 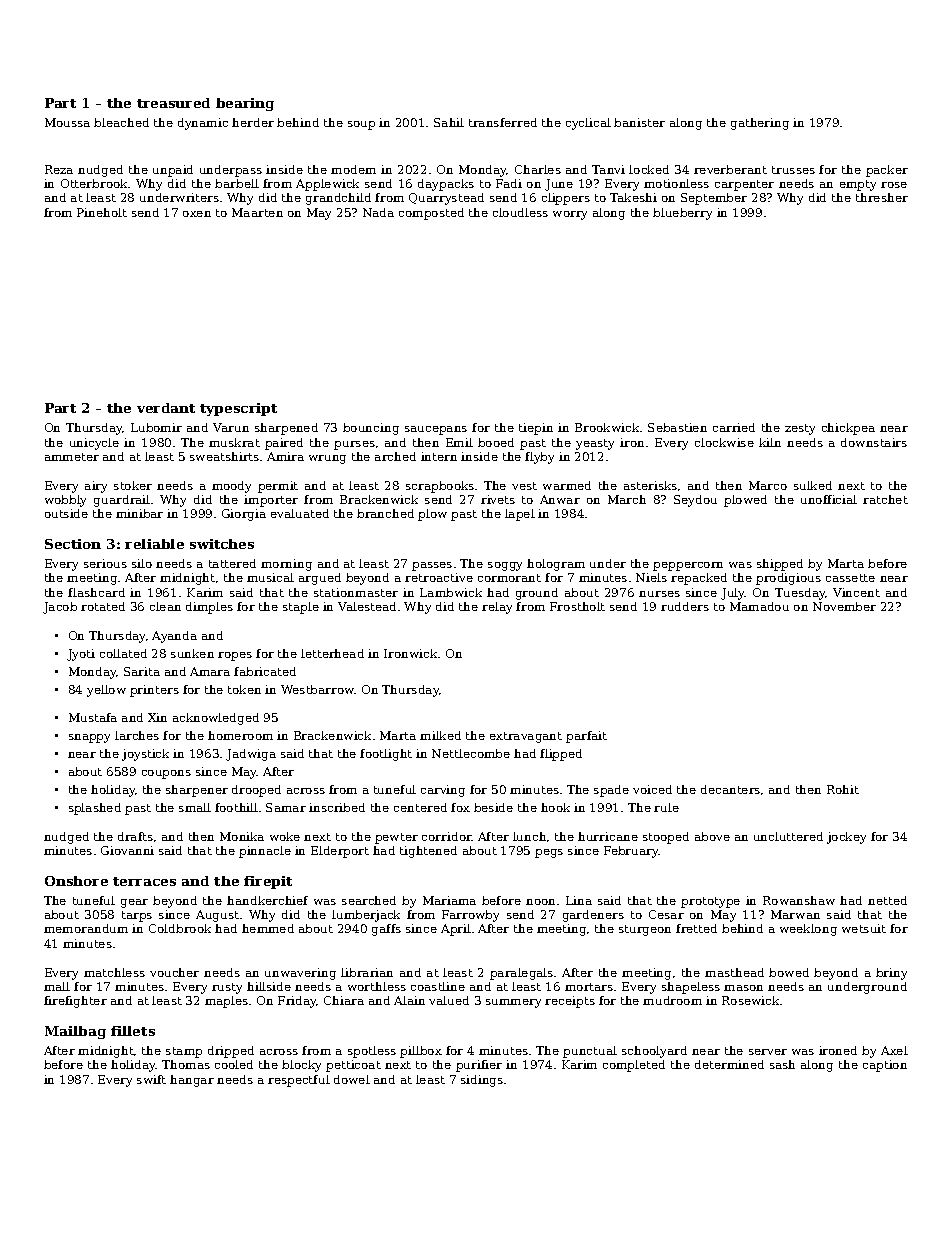 What do you see at coordinates (278, 487) in the page?
I see `permit` at bounding box center [278, 487].
